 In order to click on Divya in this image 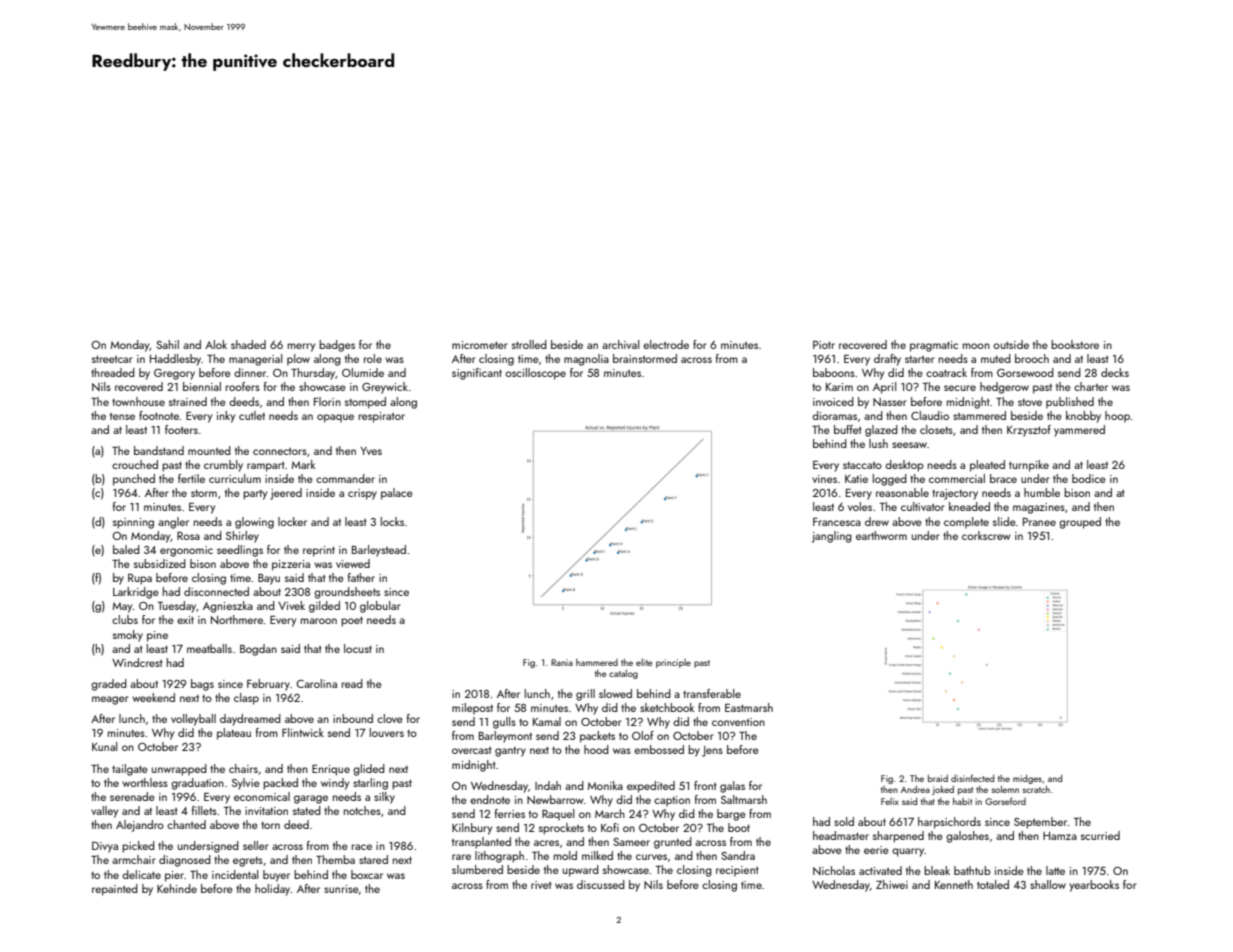, I will do `click(105, 847)`.
